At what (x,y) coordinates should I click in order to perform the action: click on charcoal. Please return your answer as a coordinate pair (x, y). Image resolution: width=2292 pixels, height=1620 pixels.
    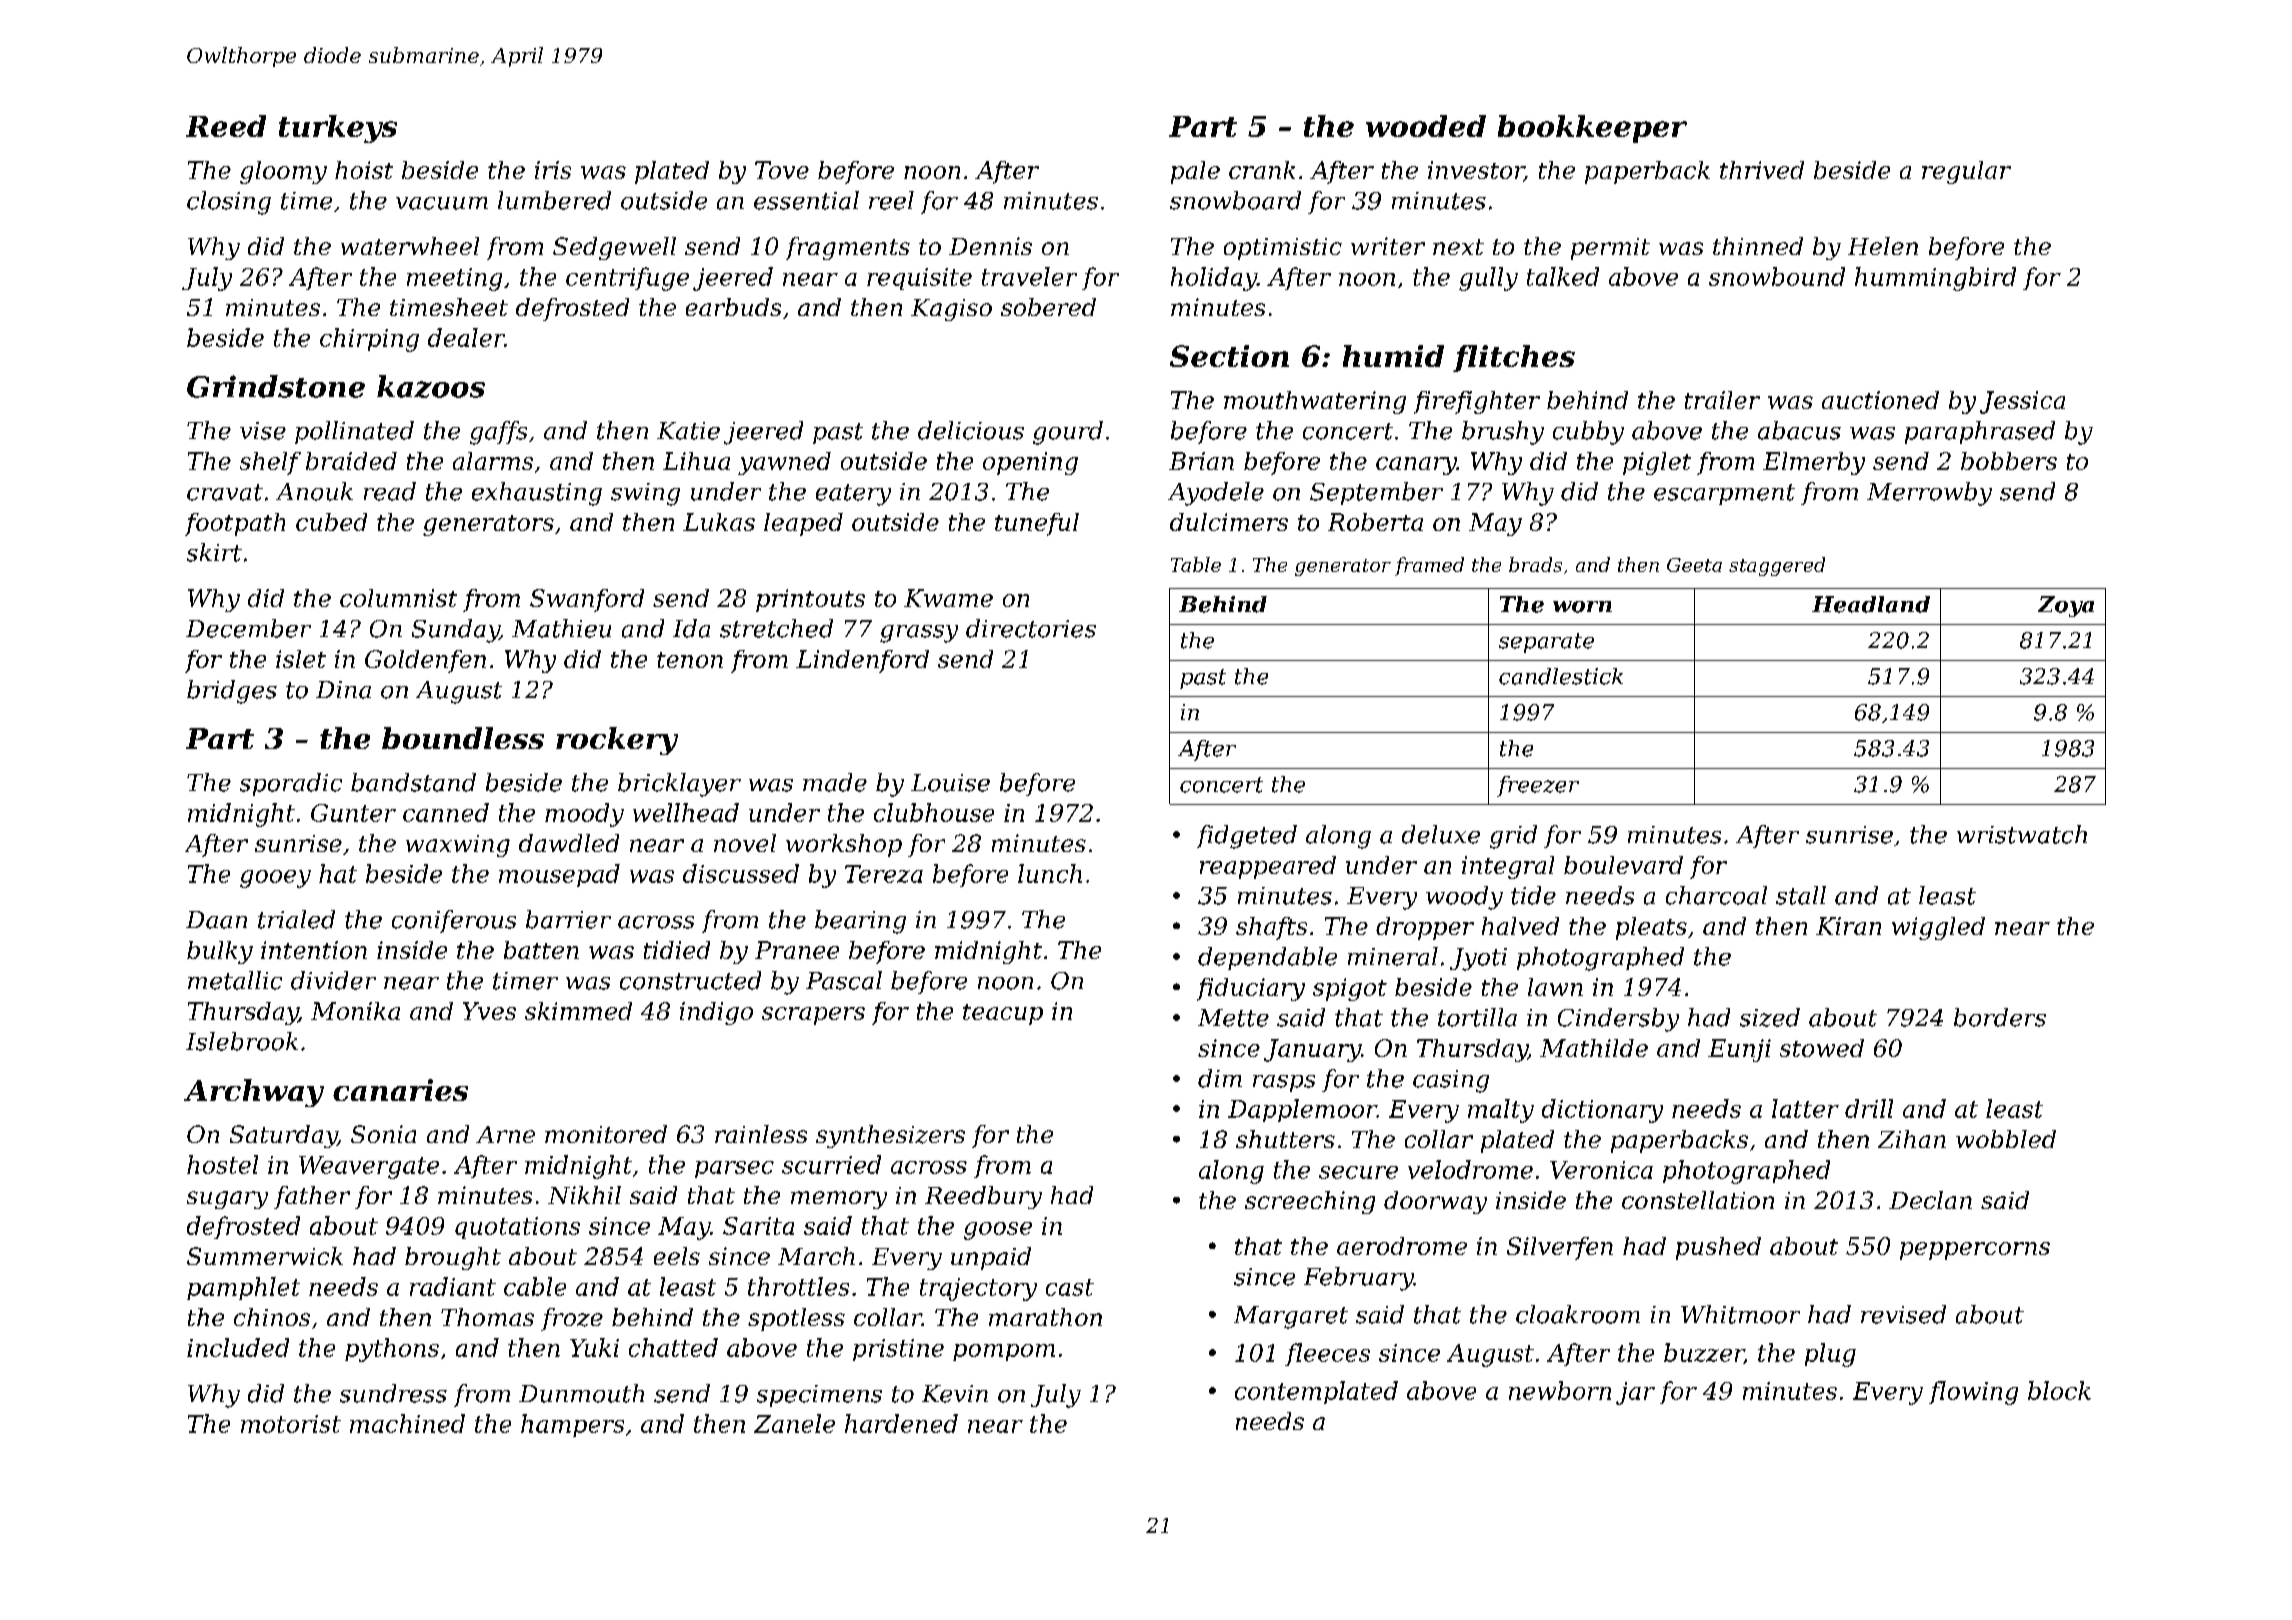
    Looking at the image, I should click on (1716, 895).
